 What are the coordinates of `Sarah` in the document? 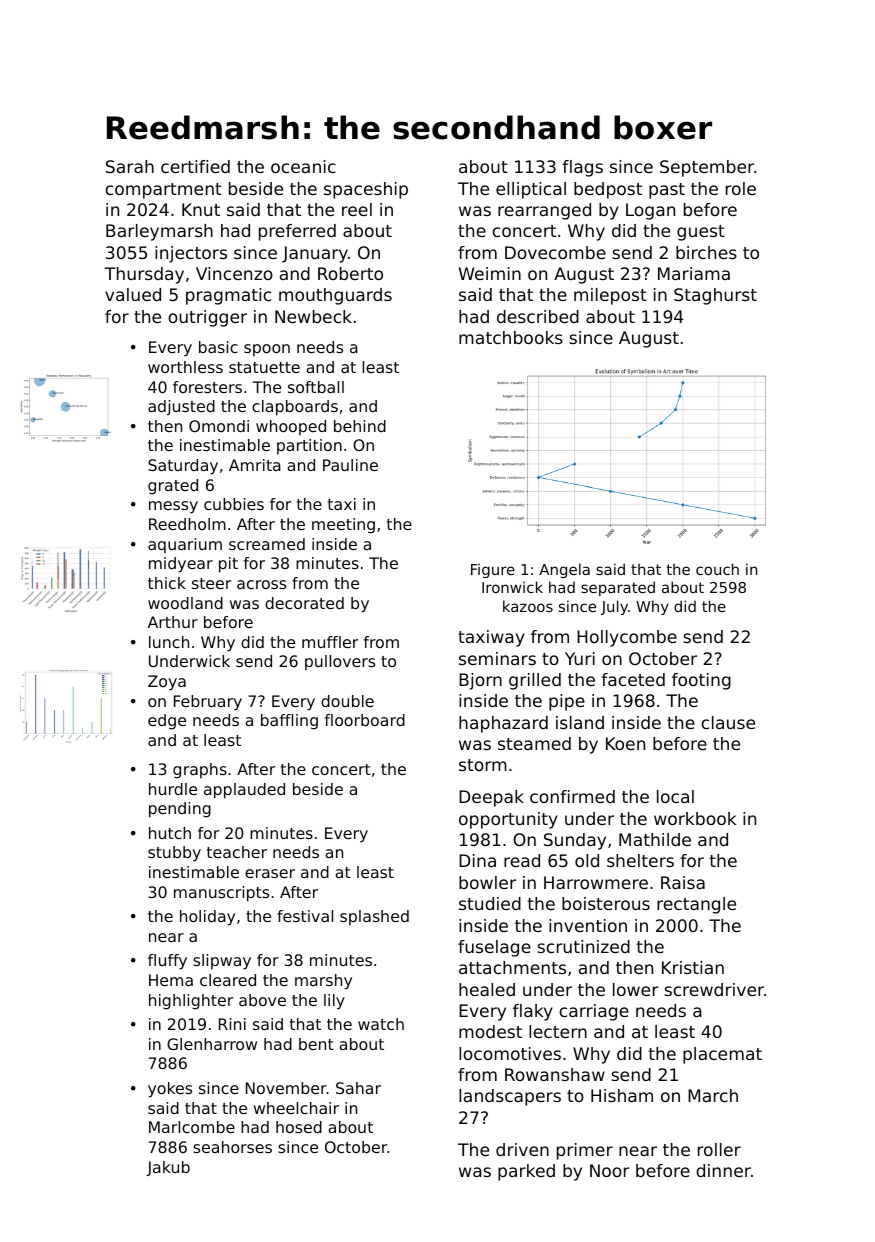 It's located at (130, 166).
